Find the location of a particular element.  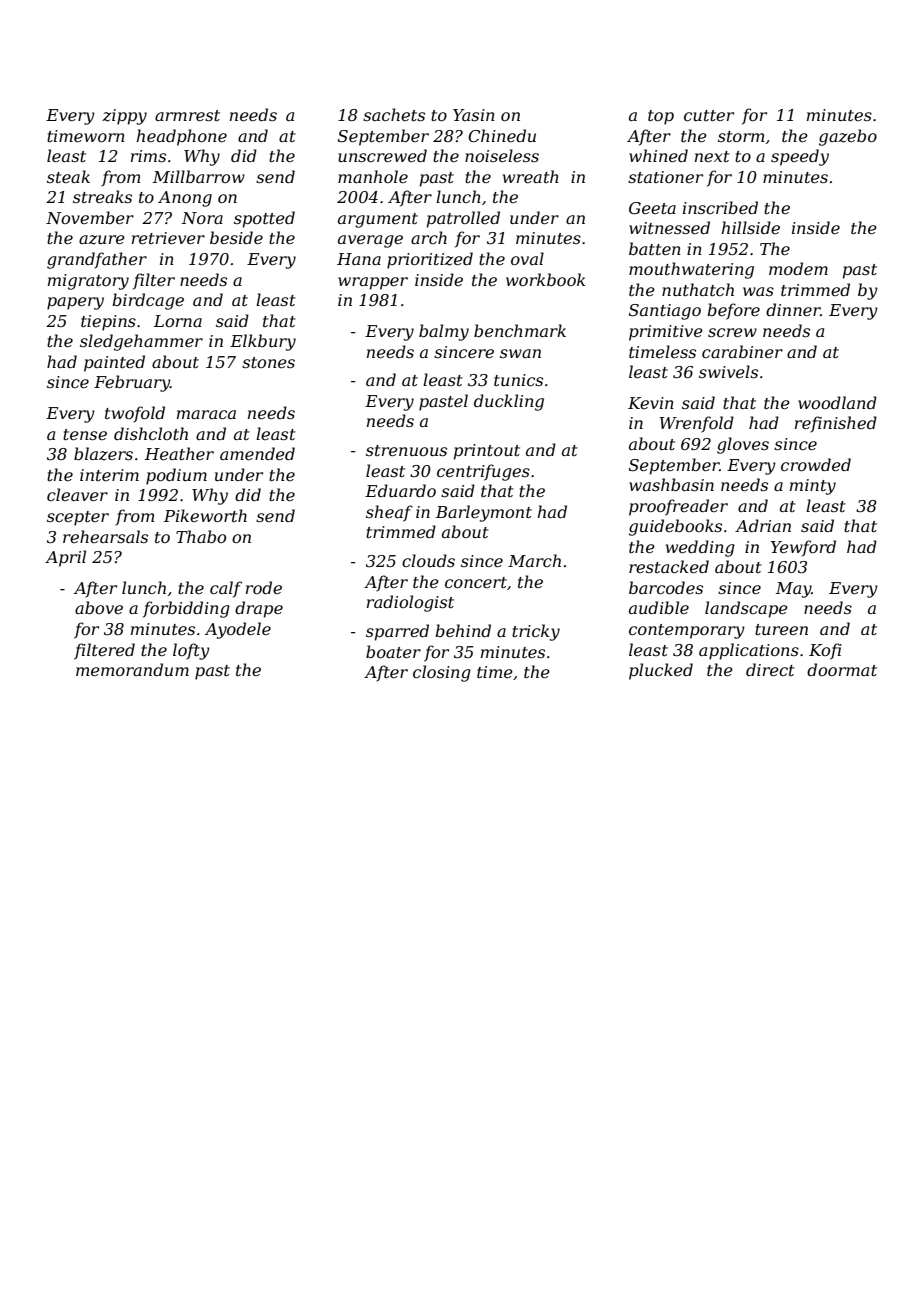

washbasin is located at coordinates (671, 484).
